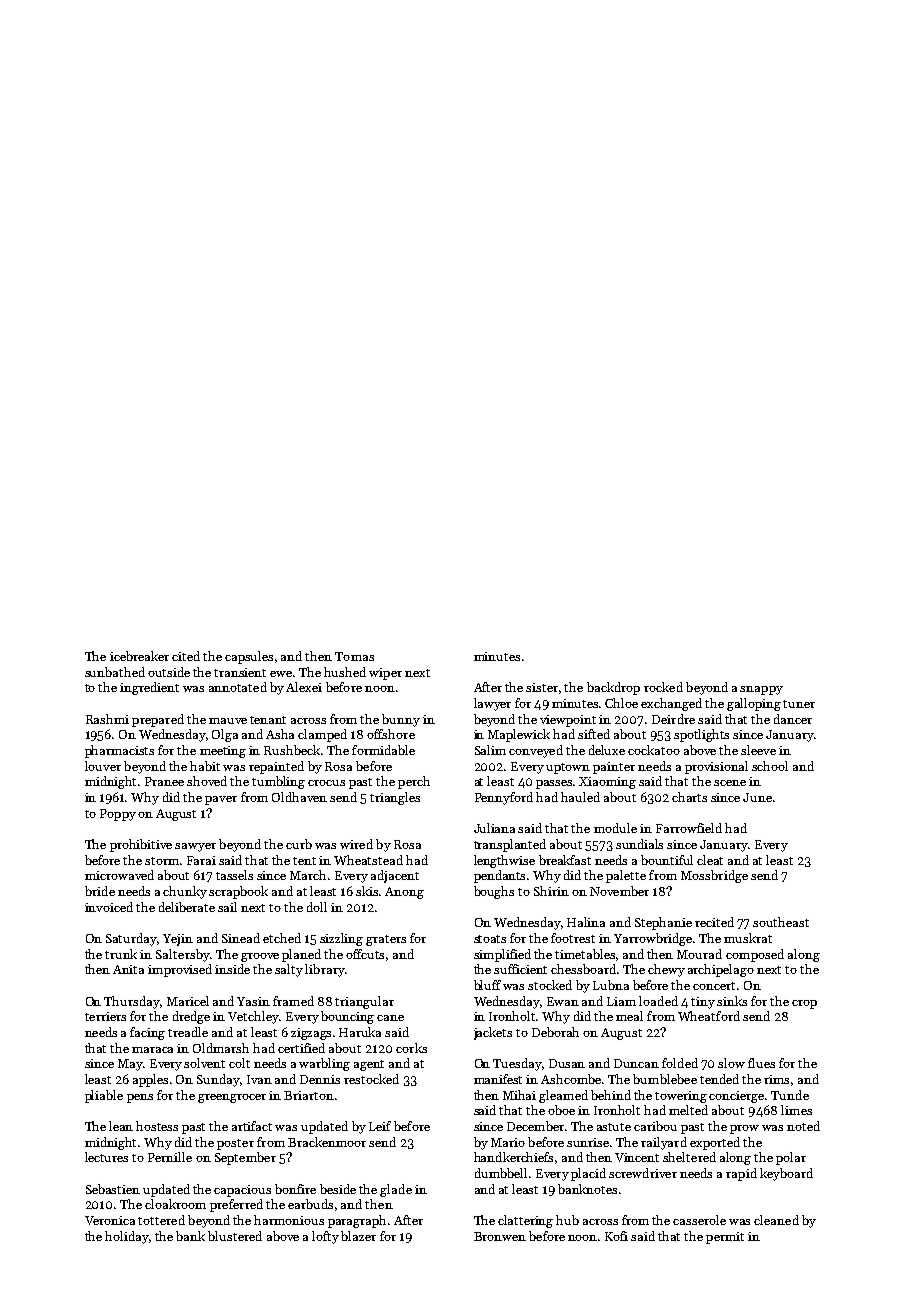 Image resolution: width=908 pixels, height=1316 pixels. What do you see at coordinates (187, 907) in the screenshot?
I see `deliberate` at bounding box center [187, 907].
